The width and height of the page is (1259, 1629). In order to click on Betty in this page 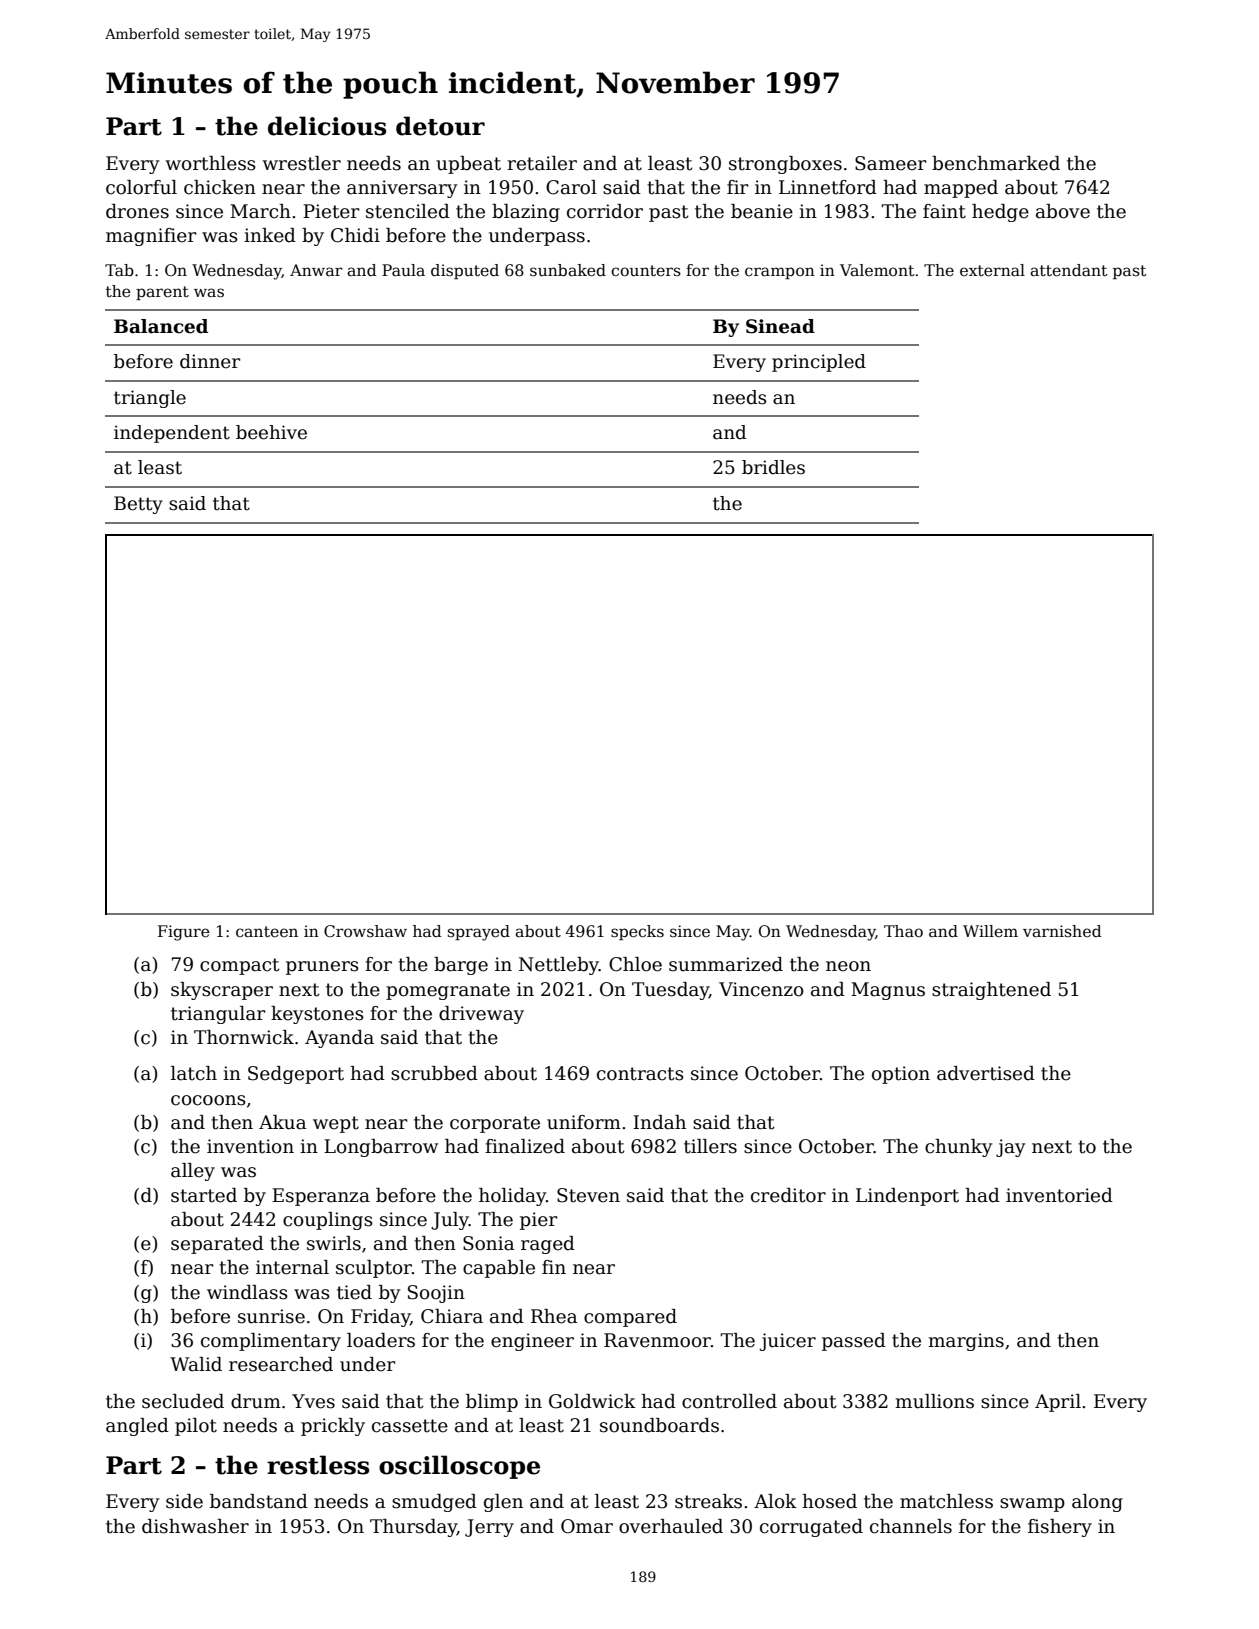, I will do `click(138, 505)`.
